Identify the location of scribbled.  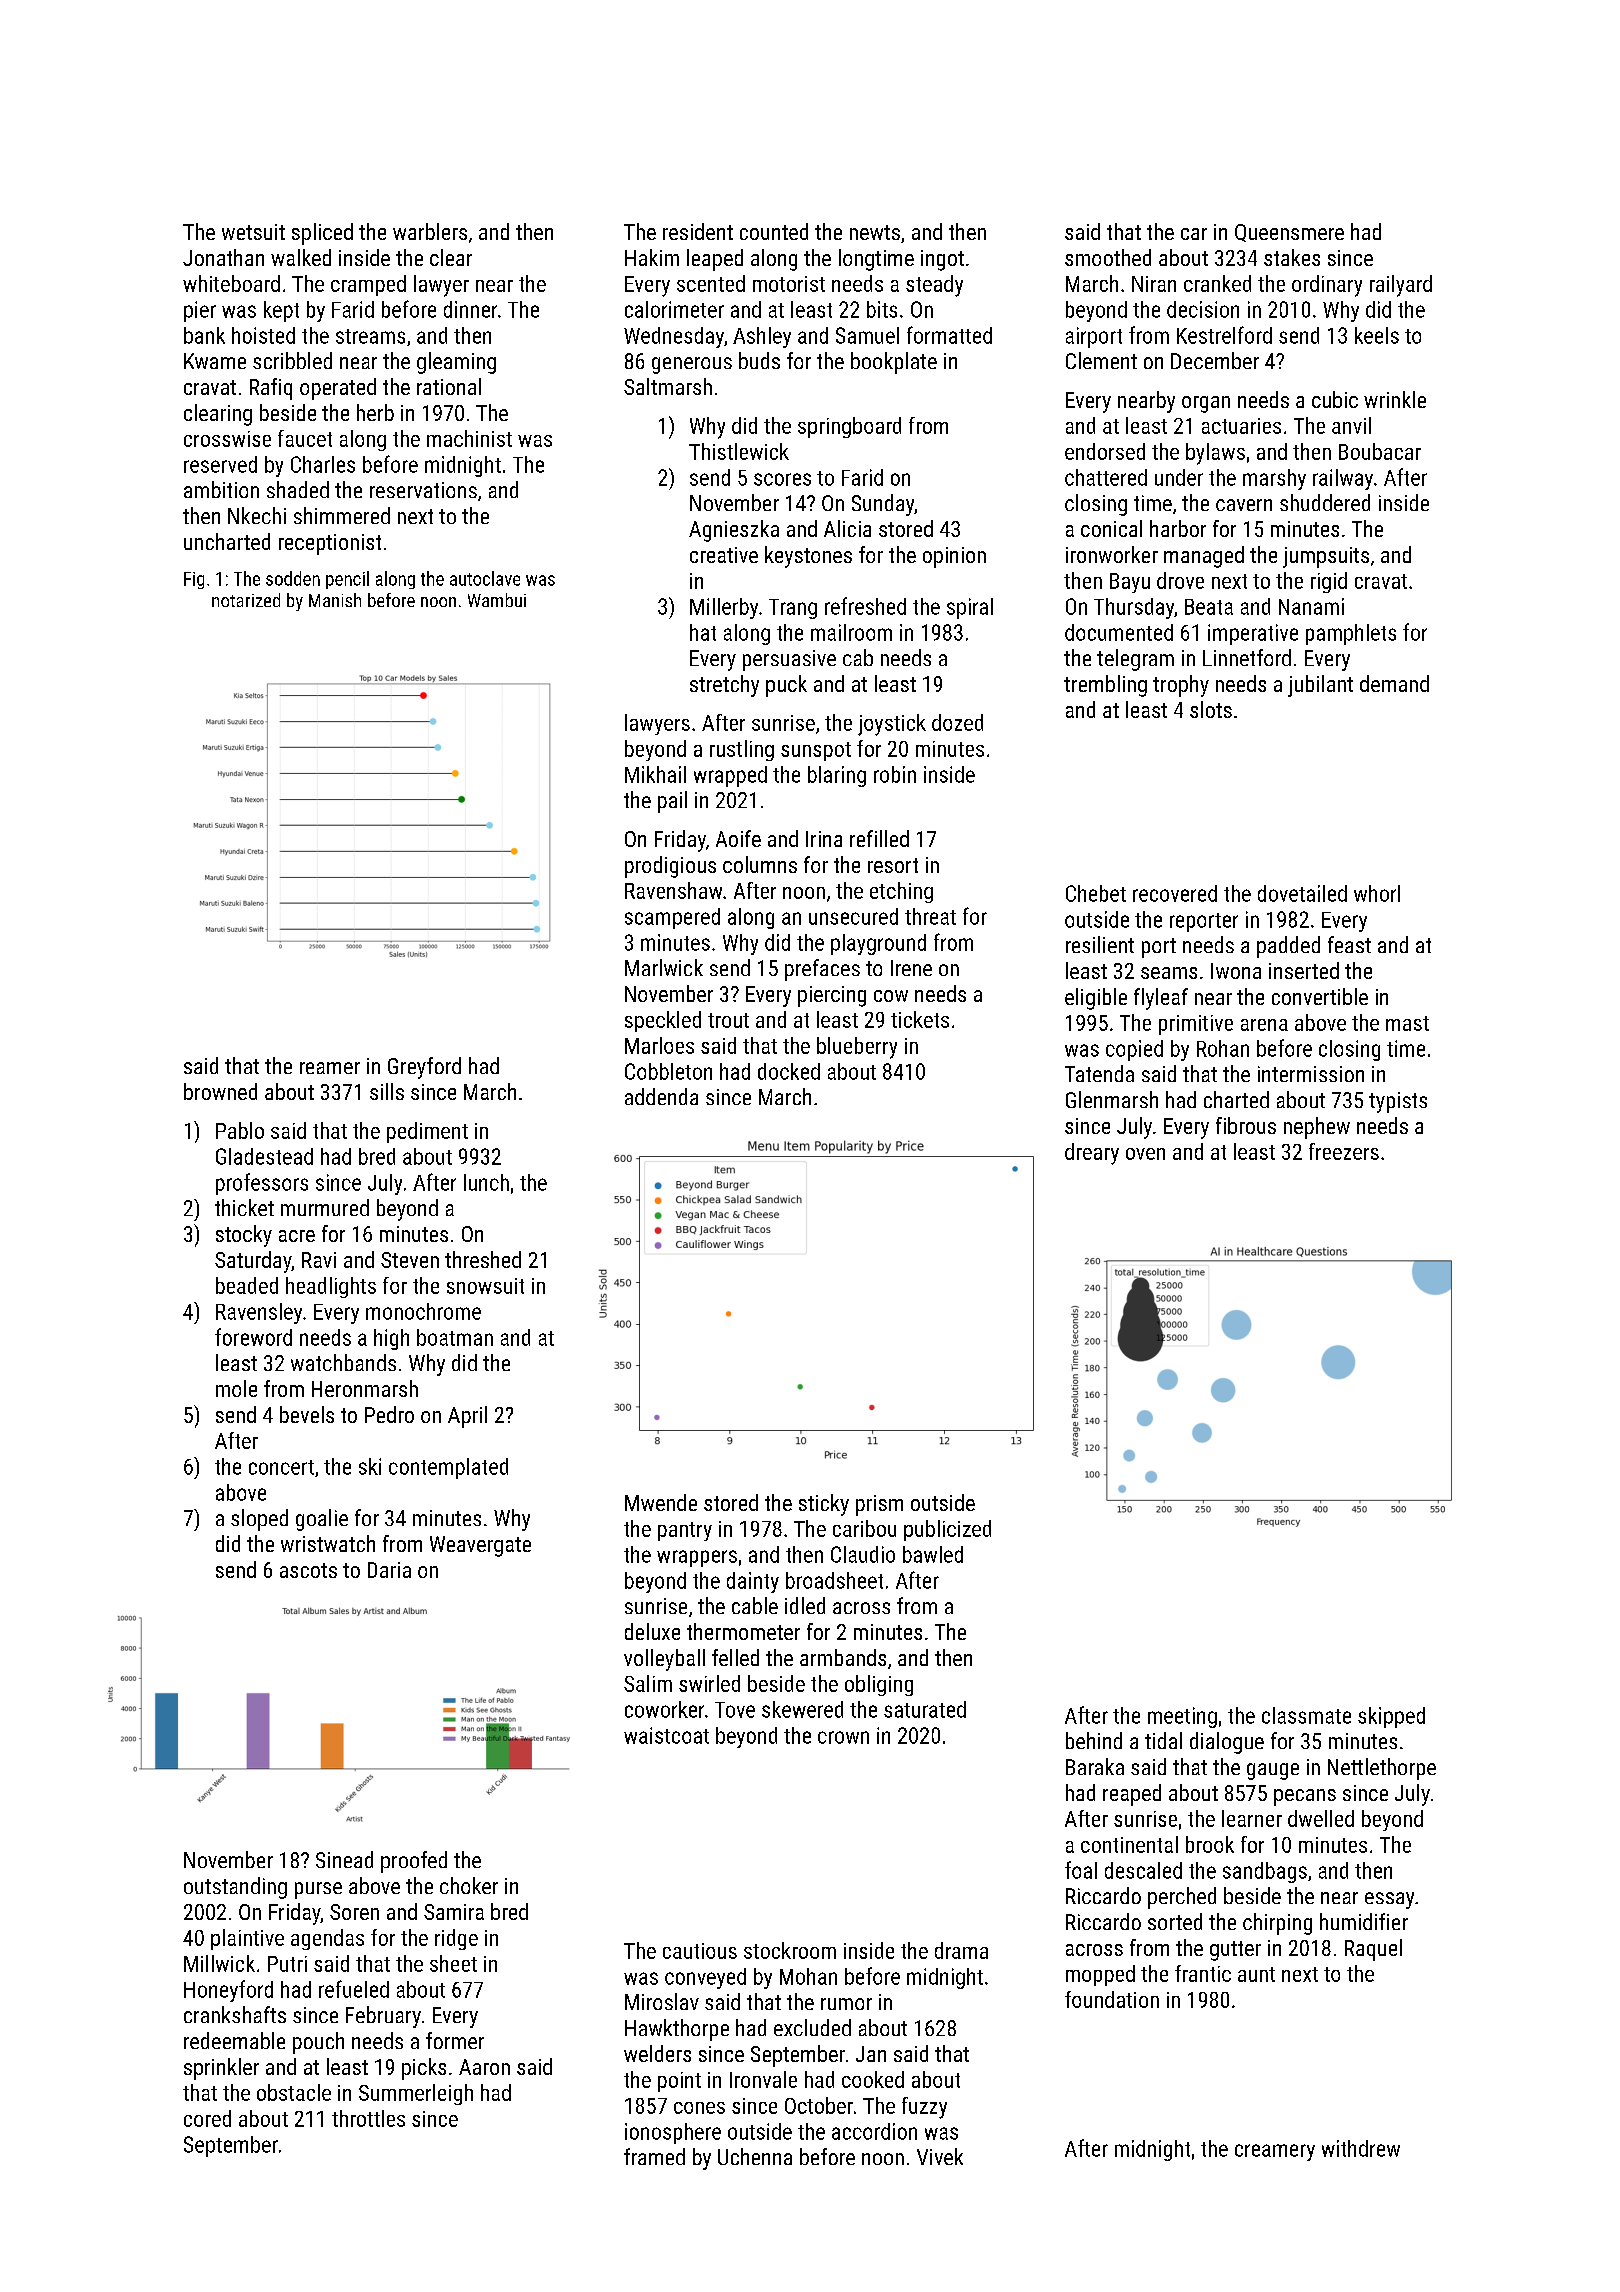
(292, 360).
